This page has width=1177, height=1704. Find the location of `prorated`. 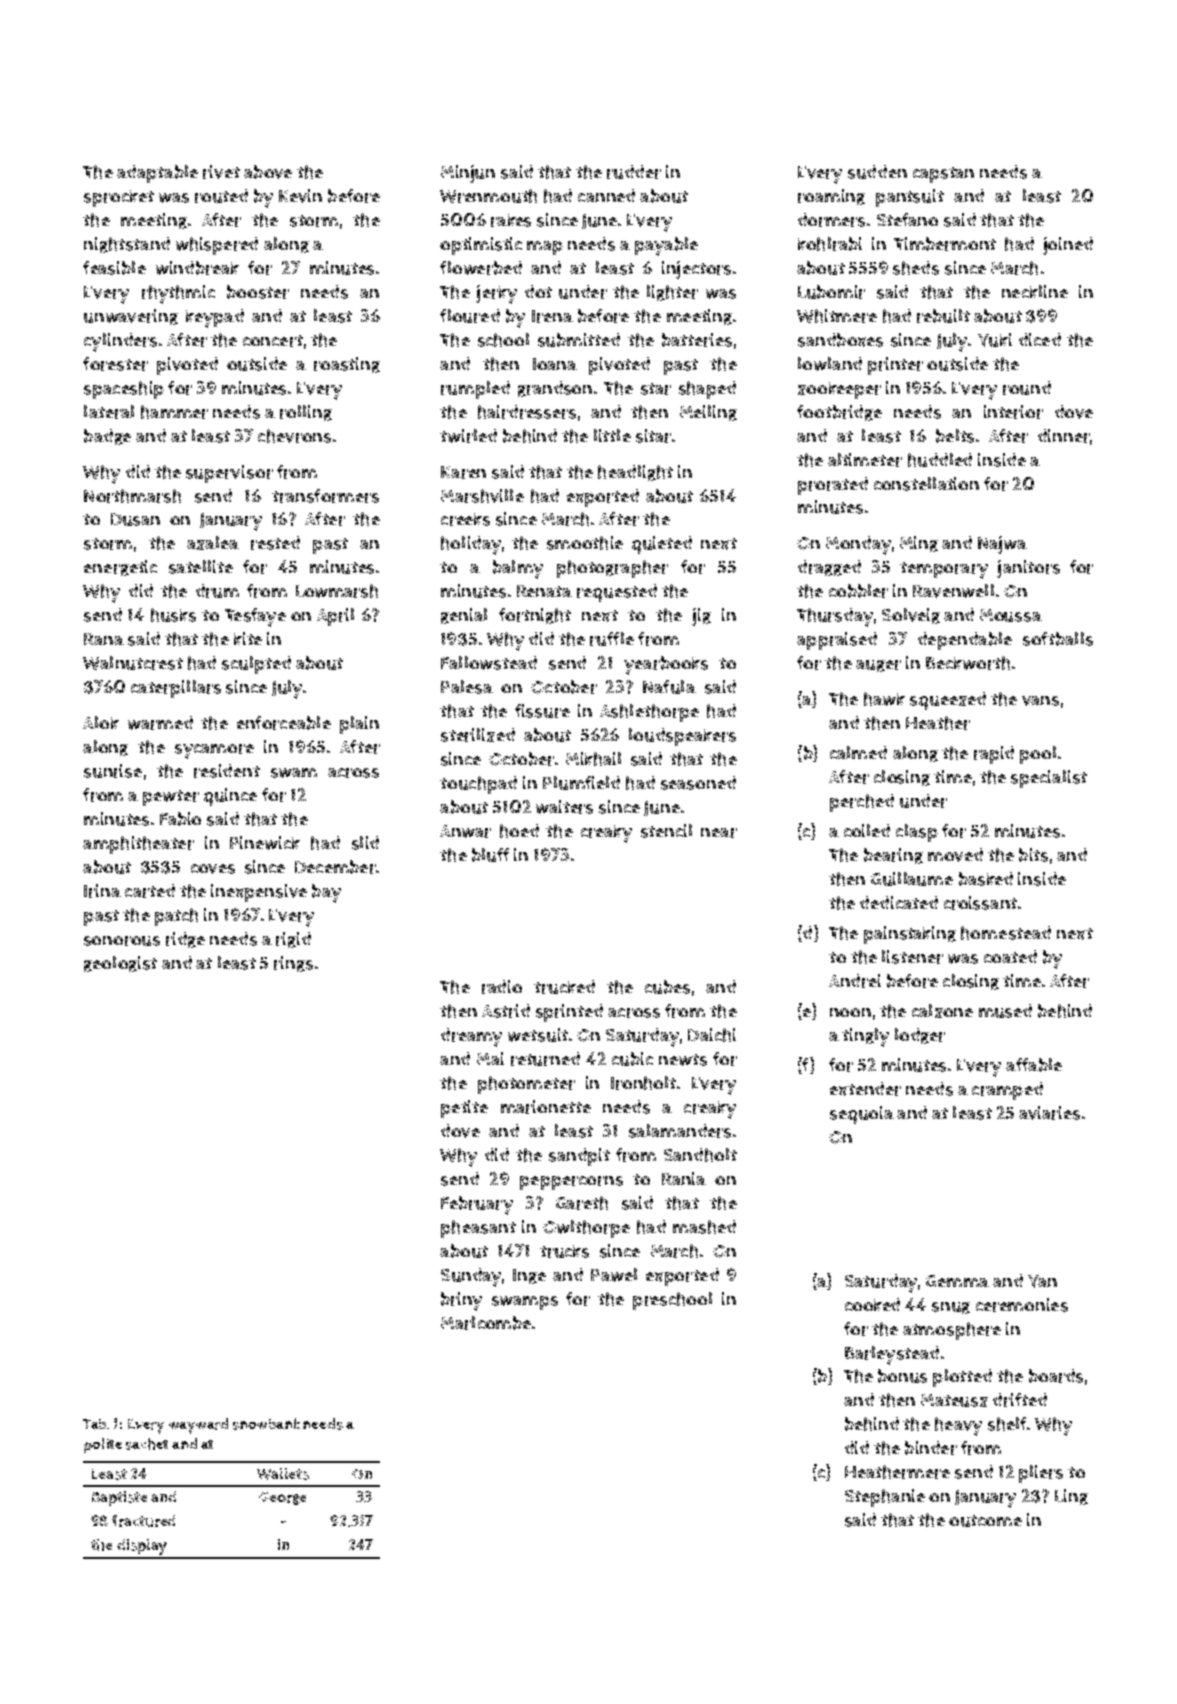

prorated is located at coordinates (833, 486).
